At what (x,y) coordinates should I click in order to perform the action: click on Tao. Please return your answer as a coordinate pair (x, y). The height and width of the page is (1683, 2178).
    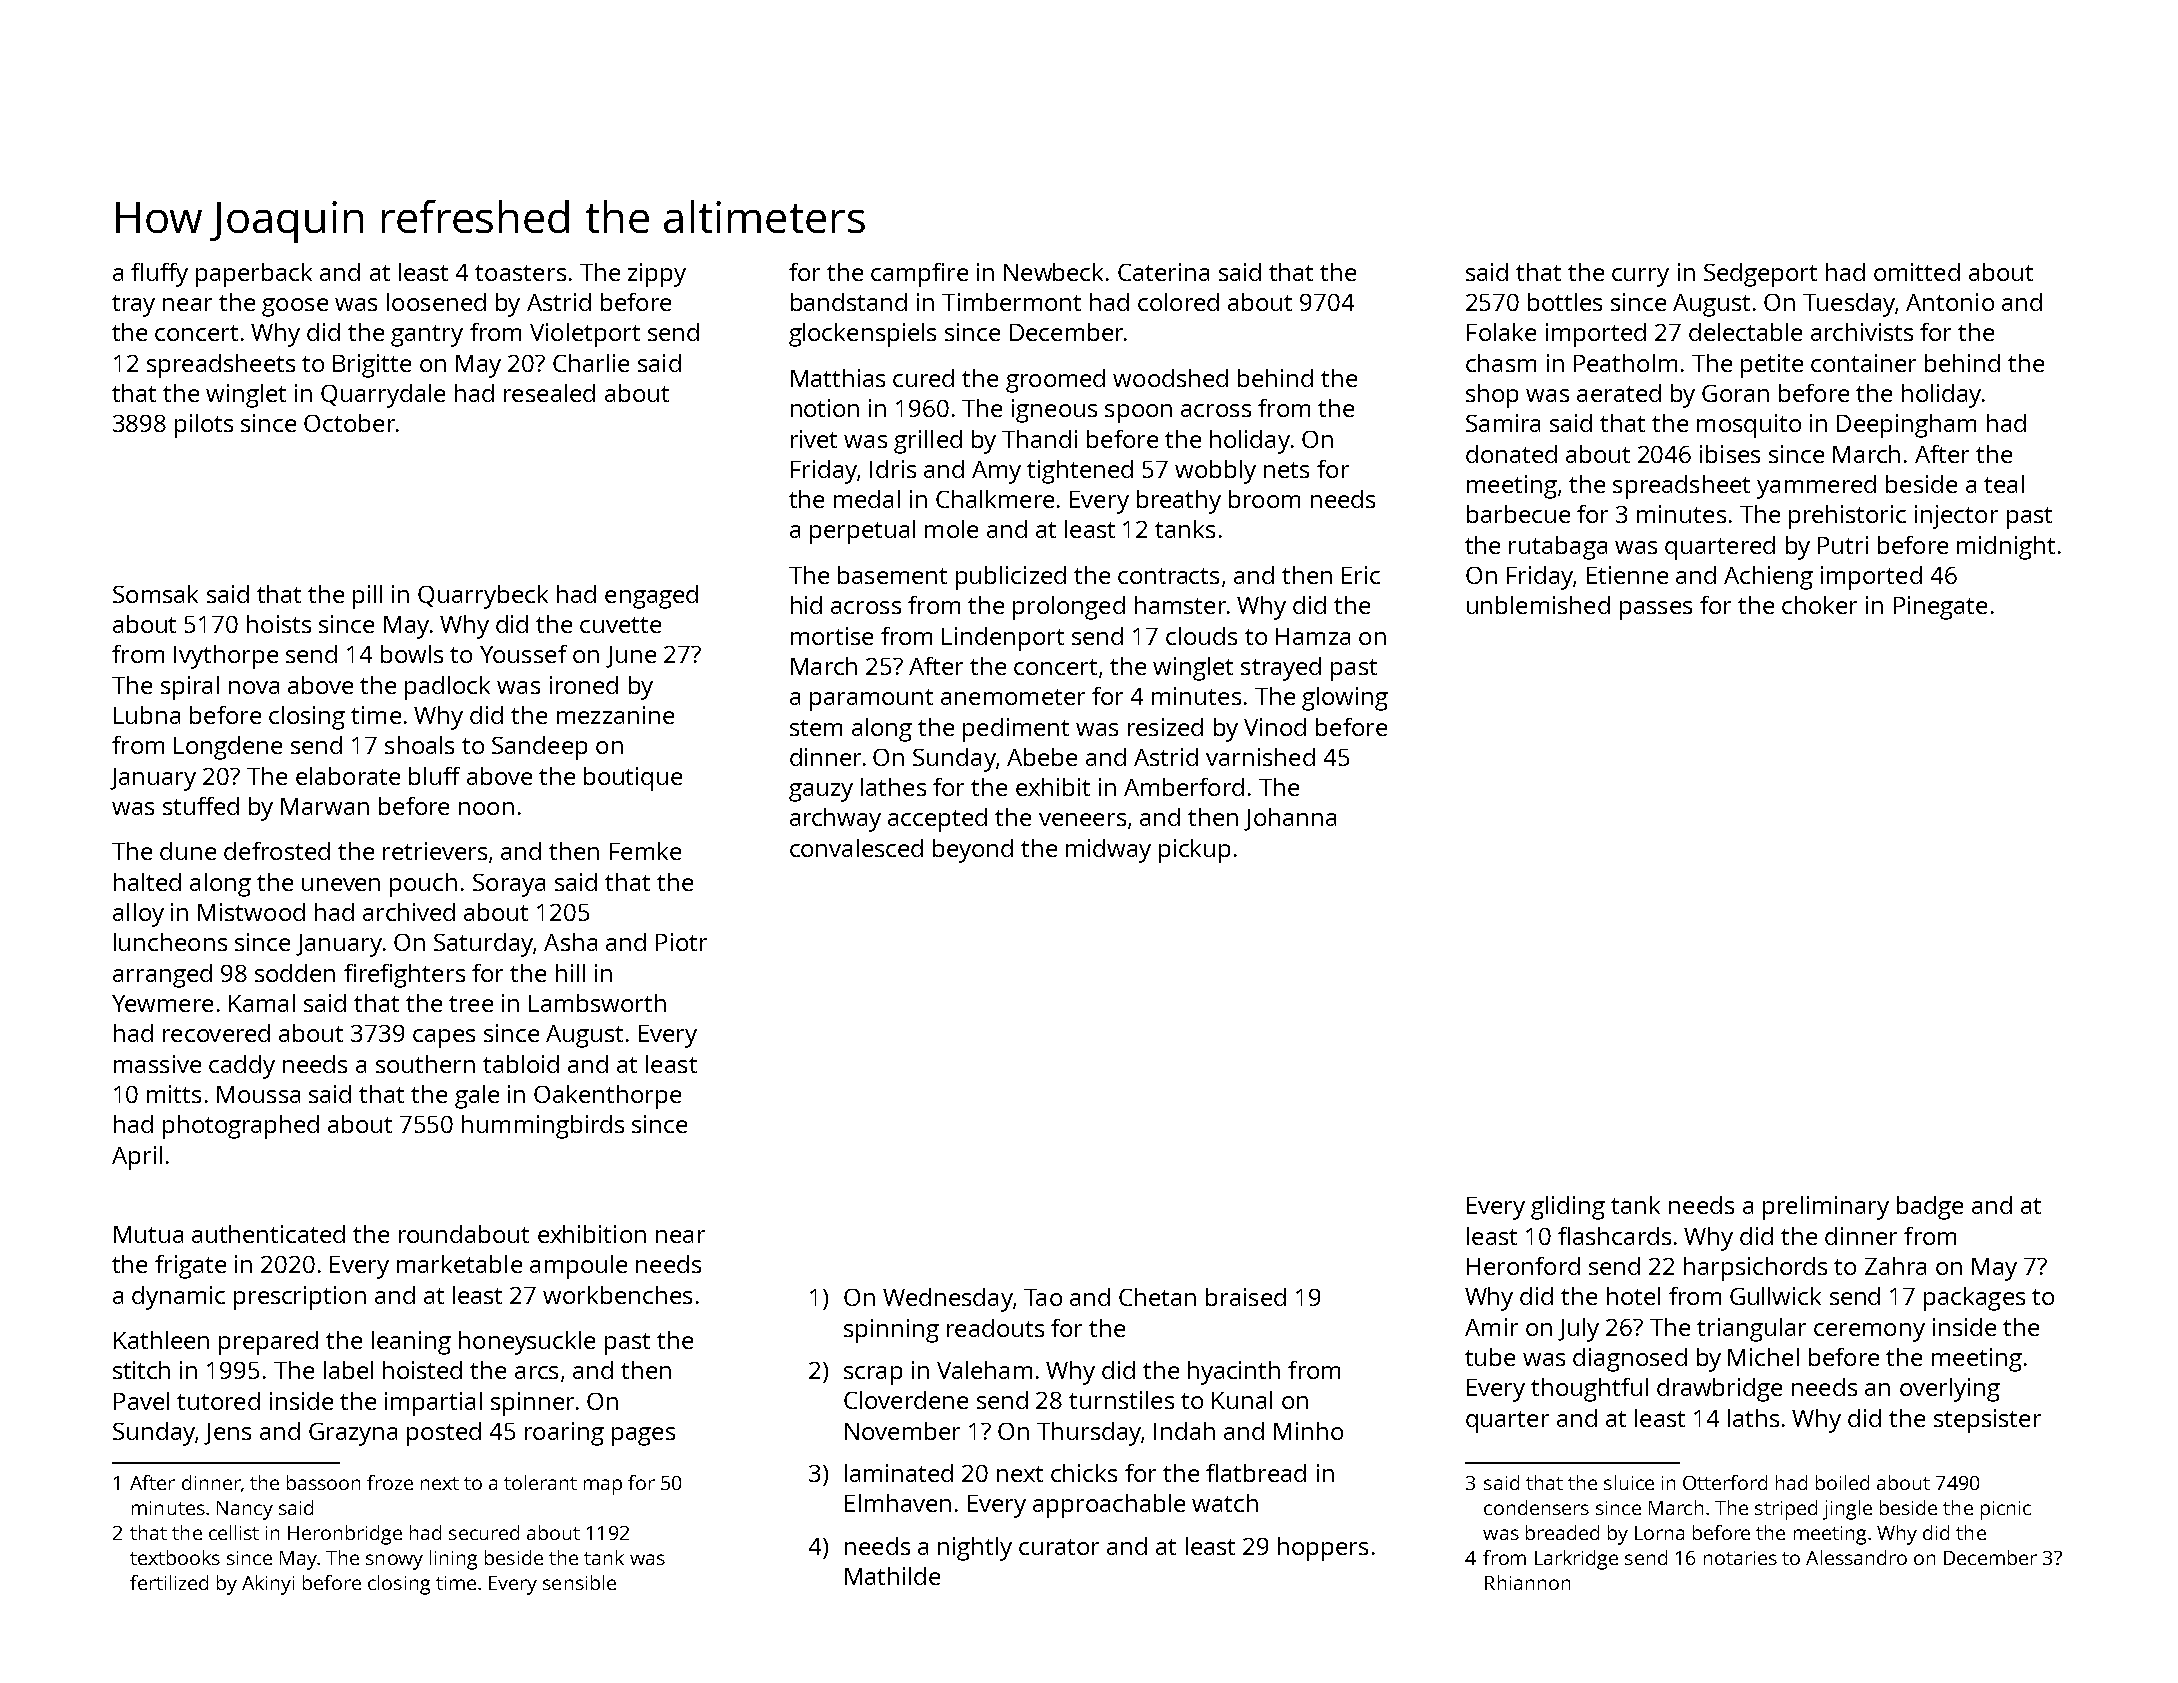
    Looking at the image, I should click on (1043, 1297).
